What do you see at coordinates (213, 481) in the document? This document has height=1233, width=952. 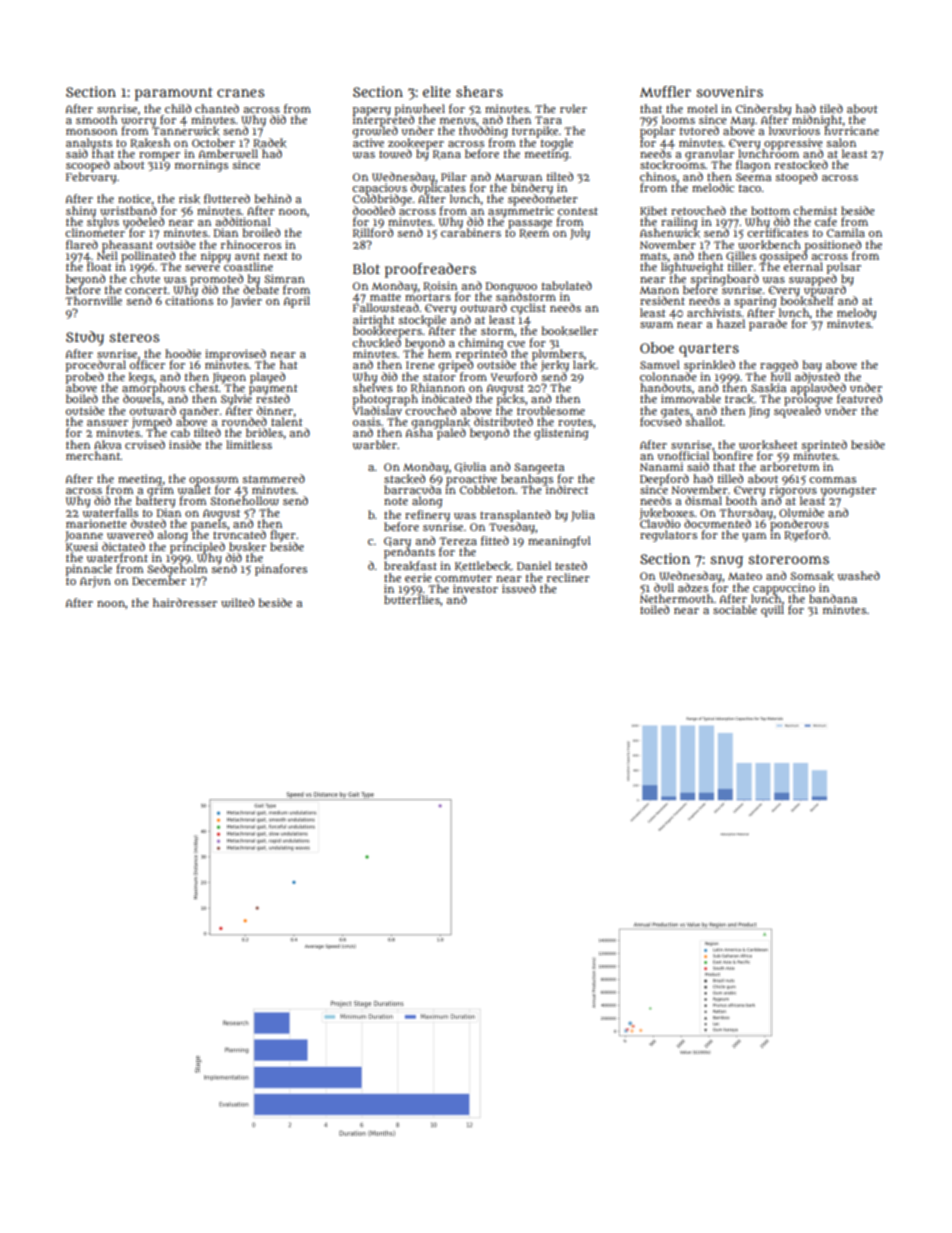 I see `opossum` at bounding box center [213, 481].
